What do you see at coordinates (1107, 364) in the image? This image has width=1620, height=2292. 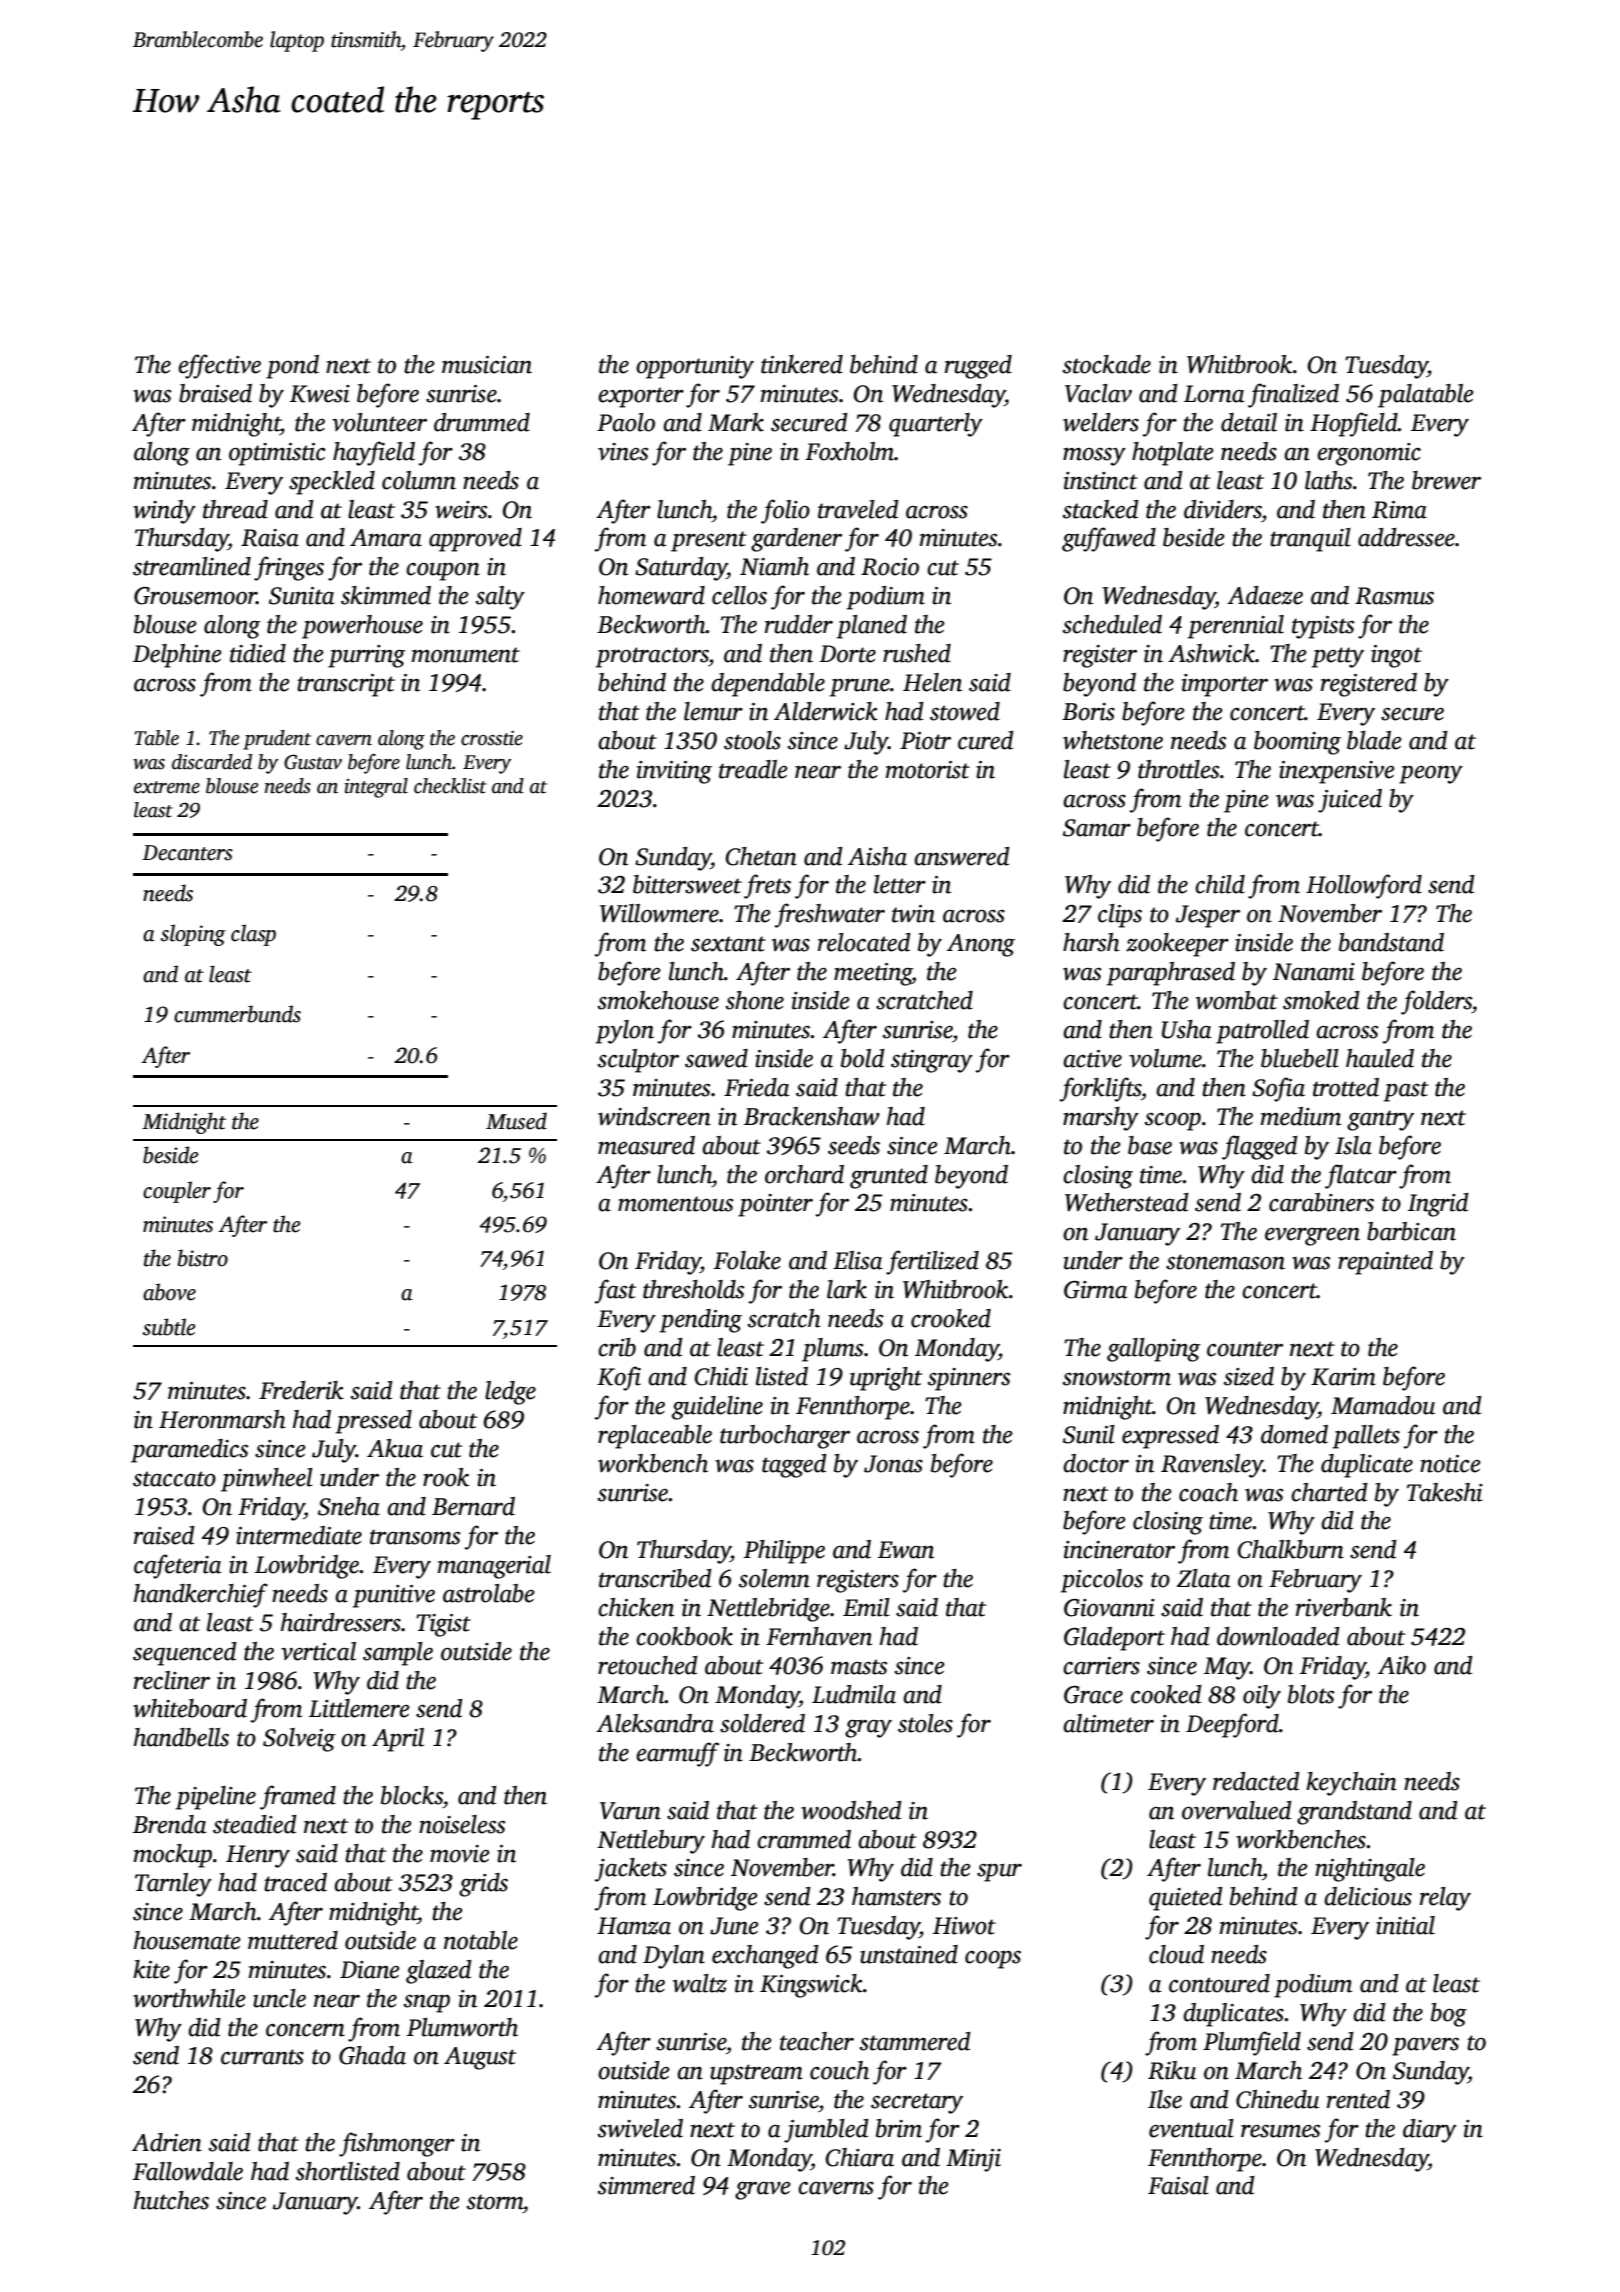 I see `stockade` at bounding box center [1107, 364].
